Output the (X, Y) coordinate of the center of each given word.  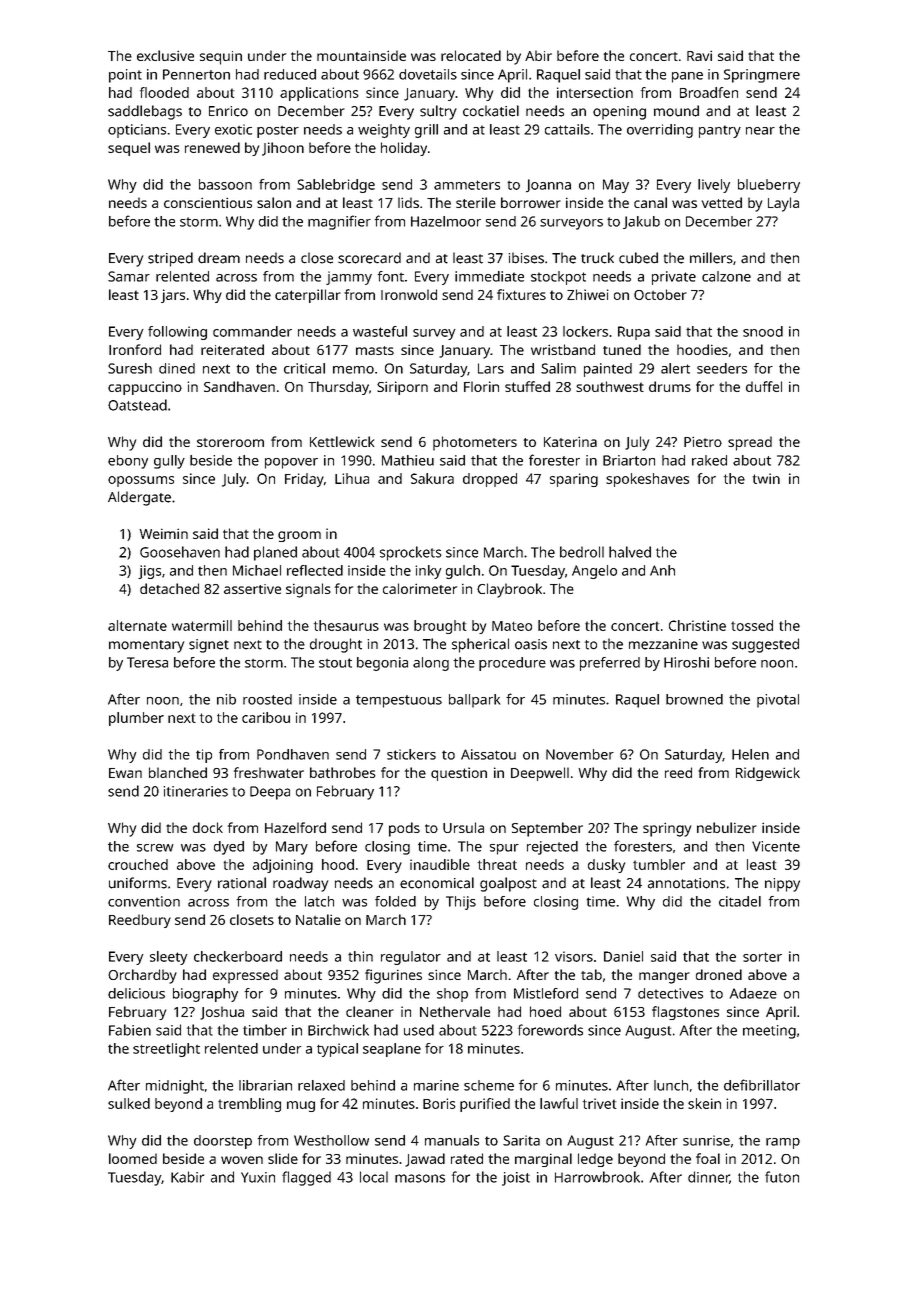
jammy (349, 278)
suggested (765, 645)
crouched (138, 864)
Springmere (762, 76)
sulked (129, 1103)
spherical (480, 645)
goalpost (508, 884)
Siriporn (402, 388)
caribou (266, 717)
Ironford (135, 349)
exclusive (165, 55)
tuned (622, 349)
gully (169, 462)
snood (763, 331)
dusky (606, 866)
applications (319, 94)
